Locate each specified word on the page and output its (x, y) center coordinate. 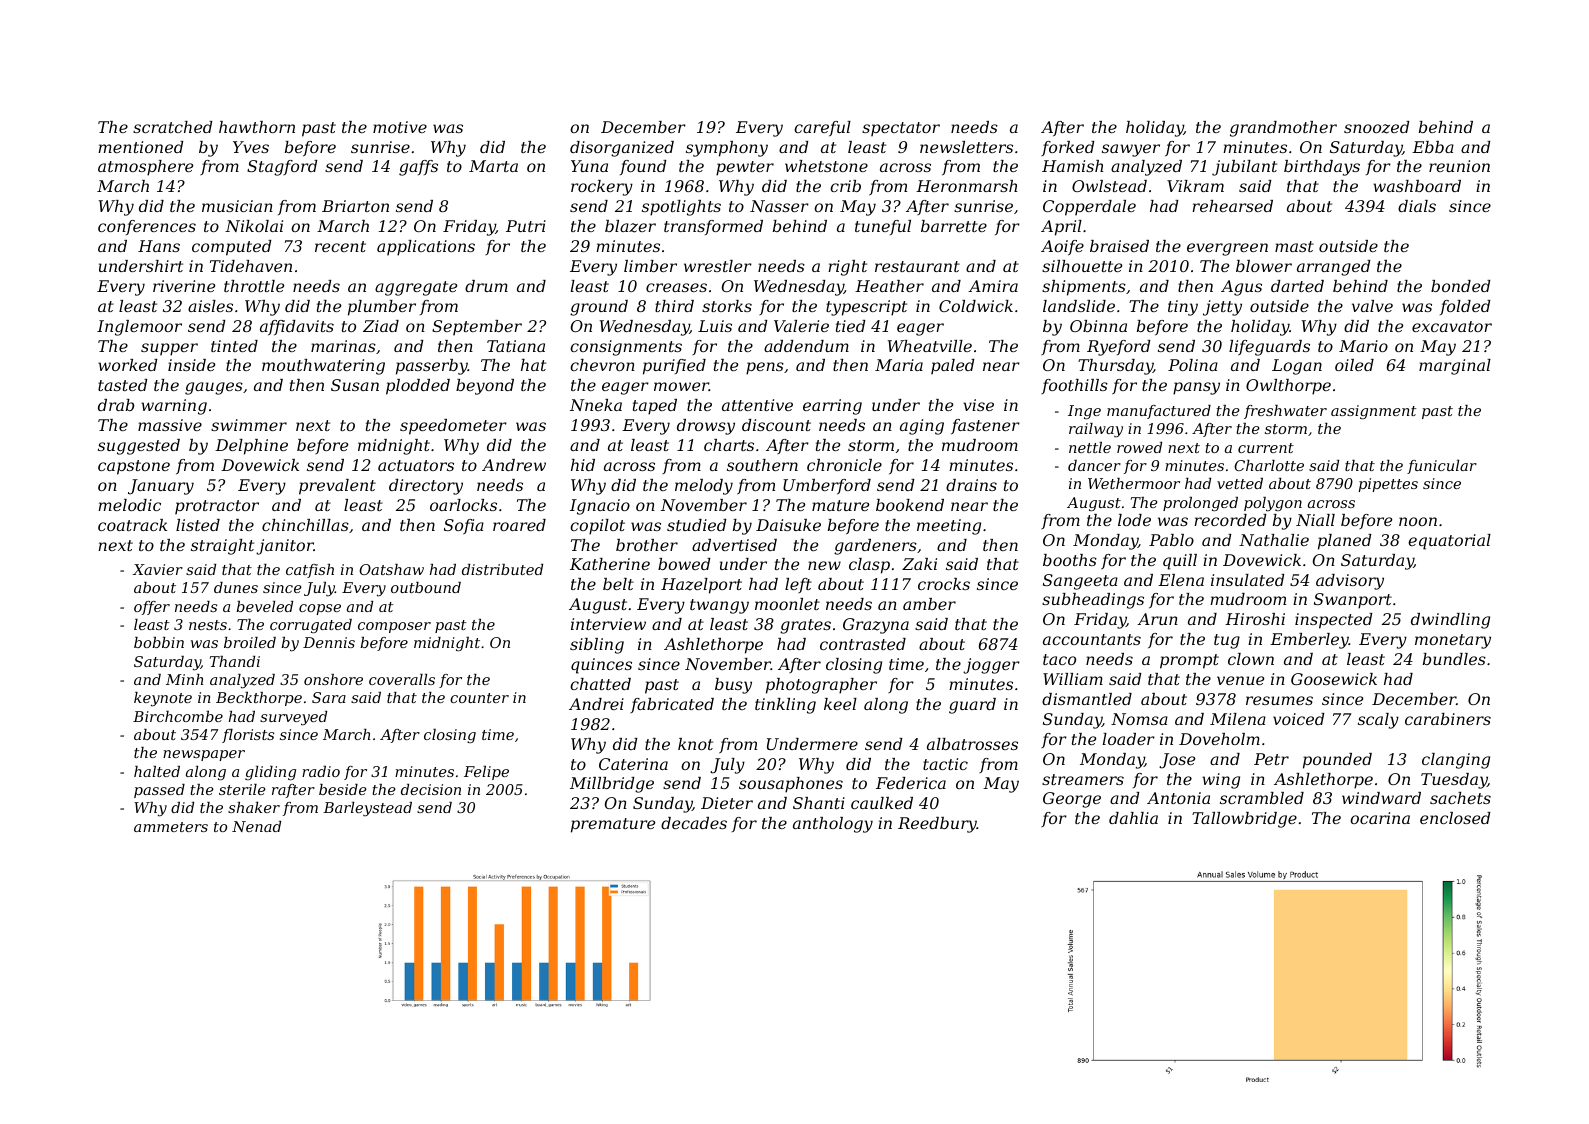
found (643, 167)
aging (922, 427)
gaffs (418, 168)
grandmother (1283, 129)
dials (1417, 206)
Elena (1181, 580)
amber (929, 604)
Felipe (486, 773)
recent (340, 246)
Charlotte (1269, 465)
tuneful (883, 227)
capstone (134, 467)
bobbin (159, 642)
